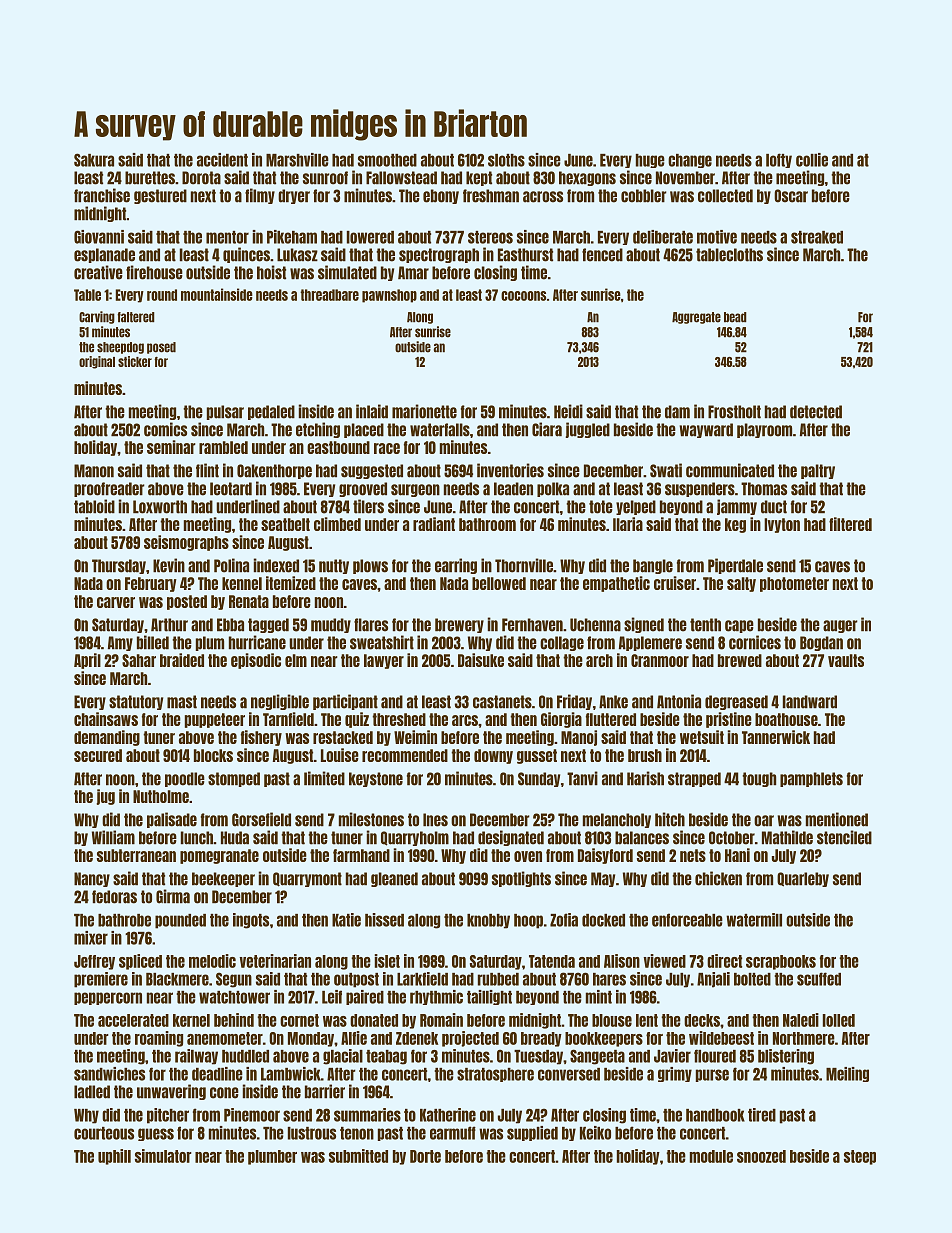  What do you see at coordinates (370, 566) in the image?
I see `plows` at bounding box center [370, 566].
